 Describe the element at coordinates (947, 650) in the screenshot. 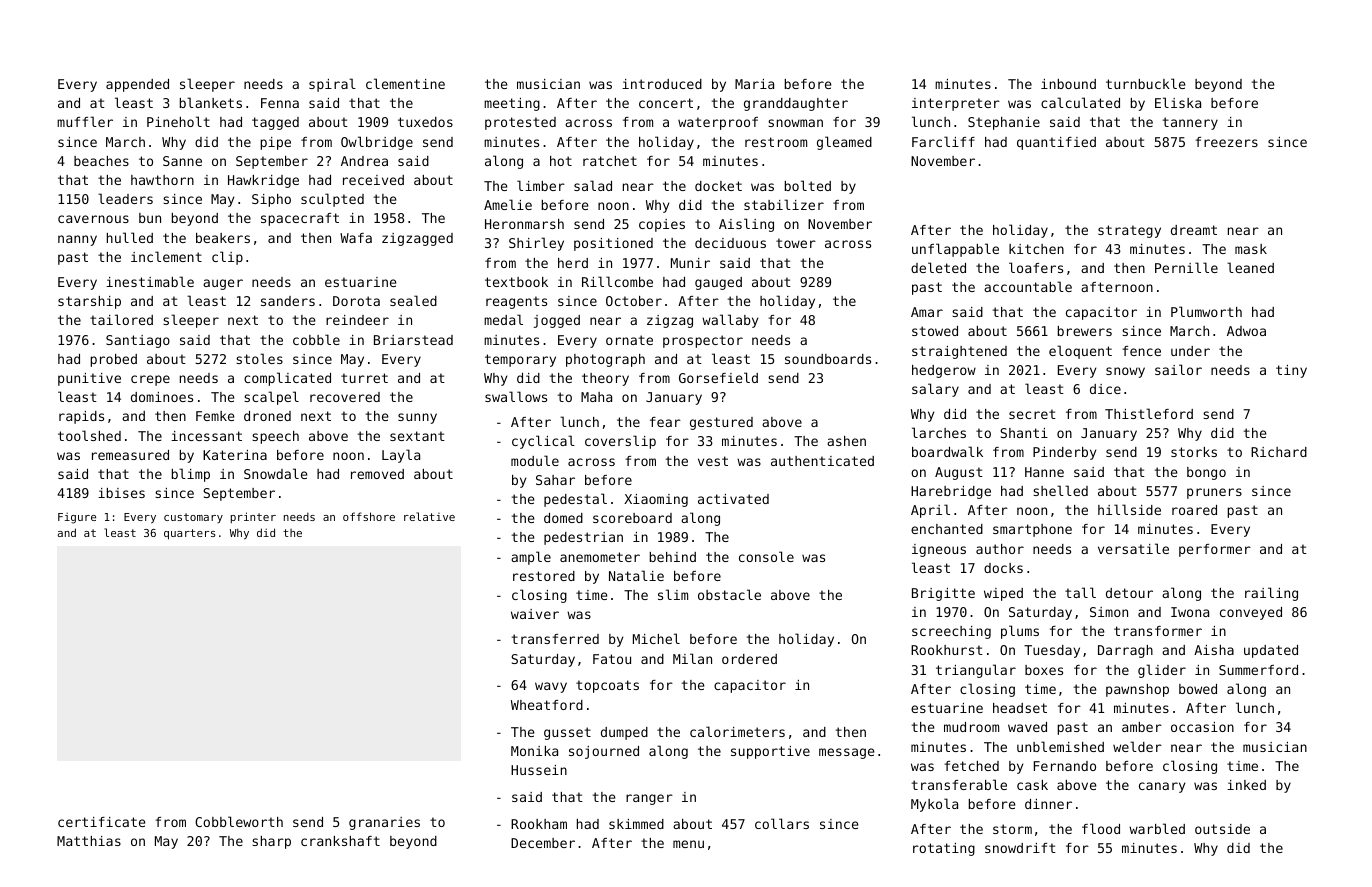

I see `Rookhurst` at that location.
